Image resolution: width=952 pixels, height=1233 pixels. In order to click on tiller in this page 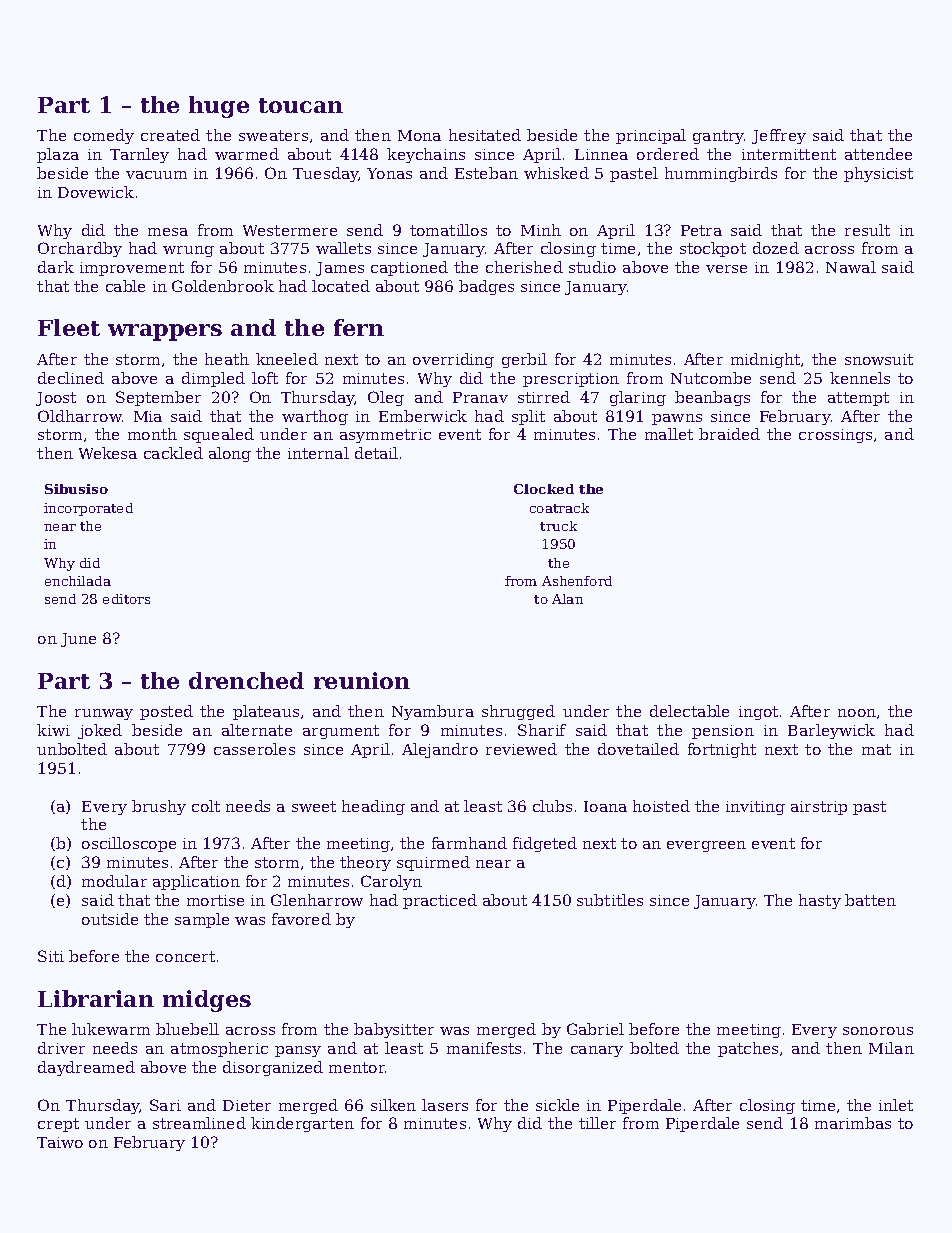, I will do `click(597, 1123)`.
